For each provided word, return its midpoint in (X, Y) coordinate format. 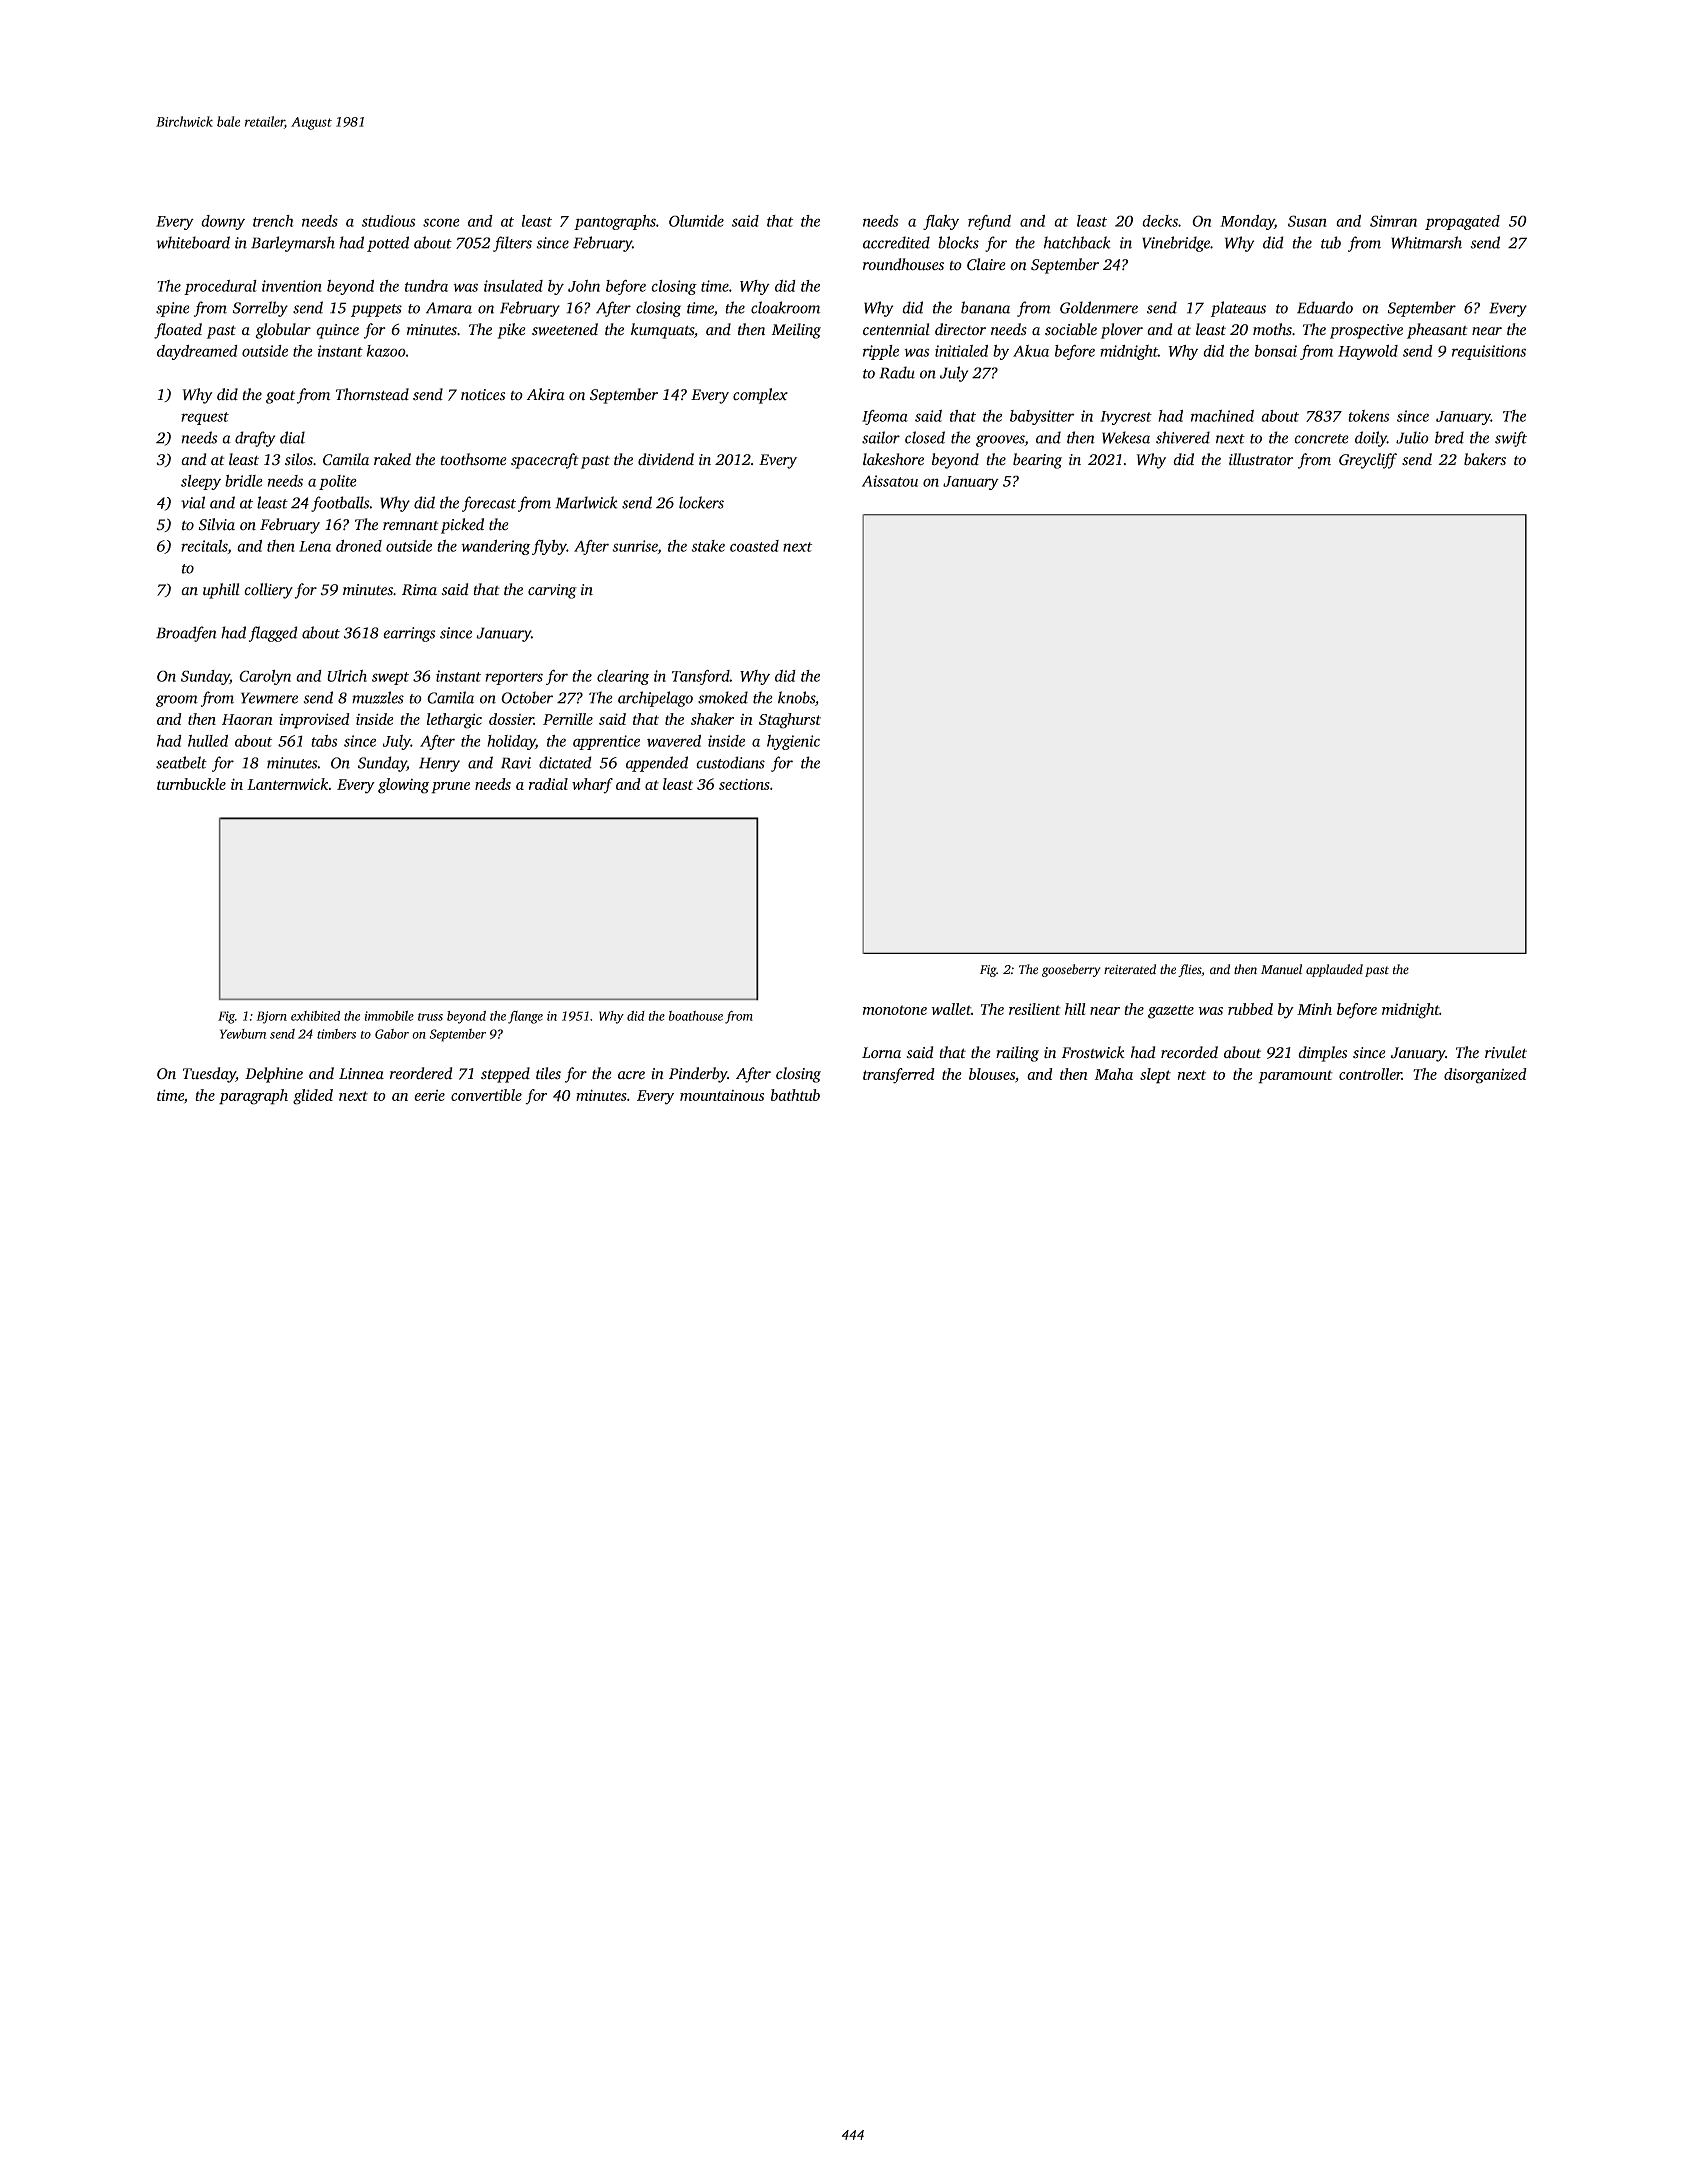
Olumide (696, 221)
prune (450, 788)
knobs (796, 697)
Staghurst (790, 721)
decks (1160, 221)
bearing (1037, 461)
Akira (546, 394)
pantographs (615, 222)
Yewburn (243, 1034)
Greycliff (1368, 461)
